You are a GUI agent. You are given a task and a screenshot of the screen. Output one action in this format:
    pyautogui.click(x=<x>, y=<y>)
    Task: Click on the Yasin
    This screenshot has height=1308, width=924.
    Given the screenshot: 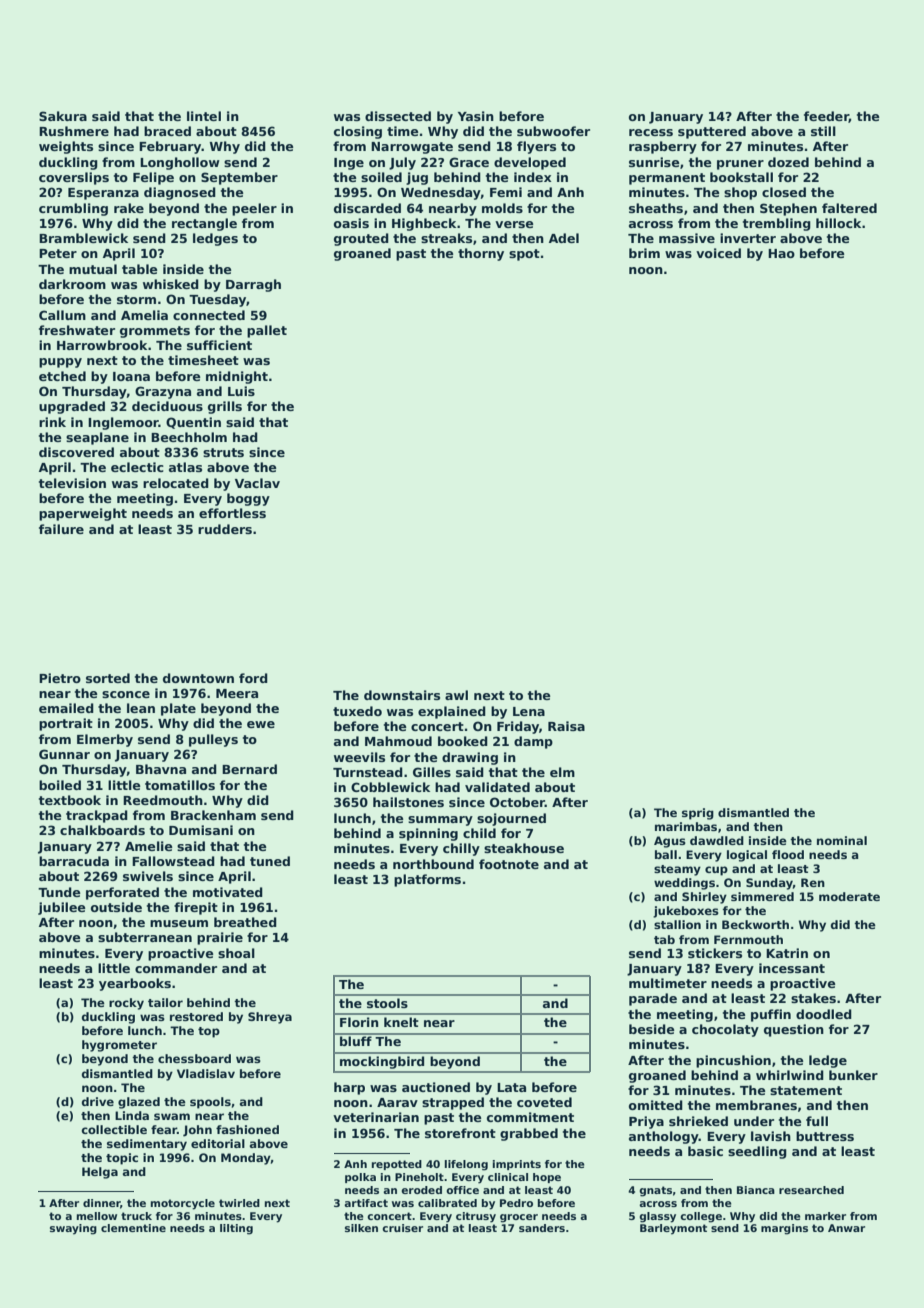 What is the action you would take?
    pyautogui.click(x=476, y=116)
